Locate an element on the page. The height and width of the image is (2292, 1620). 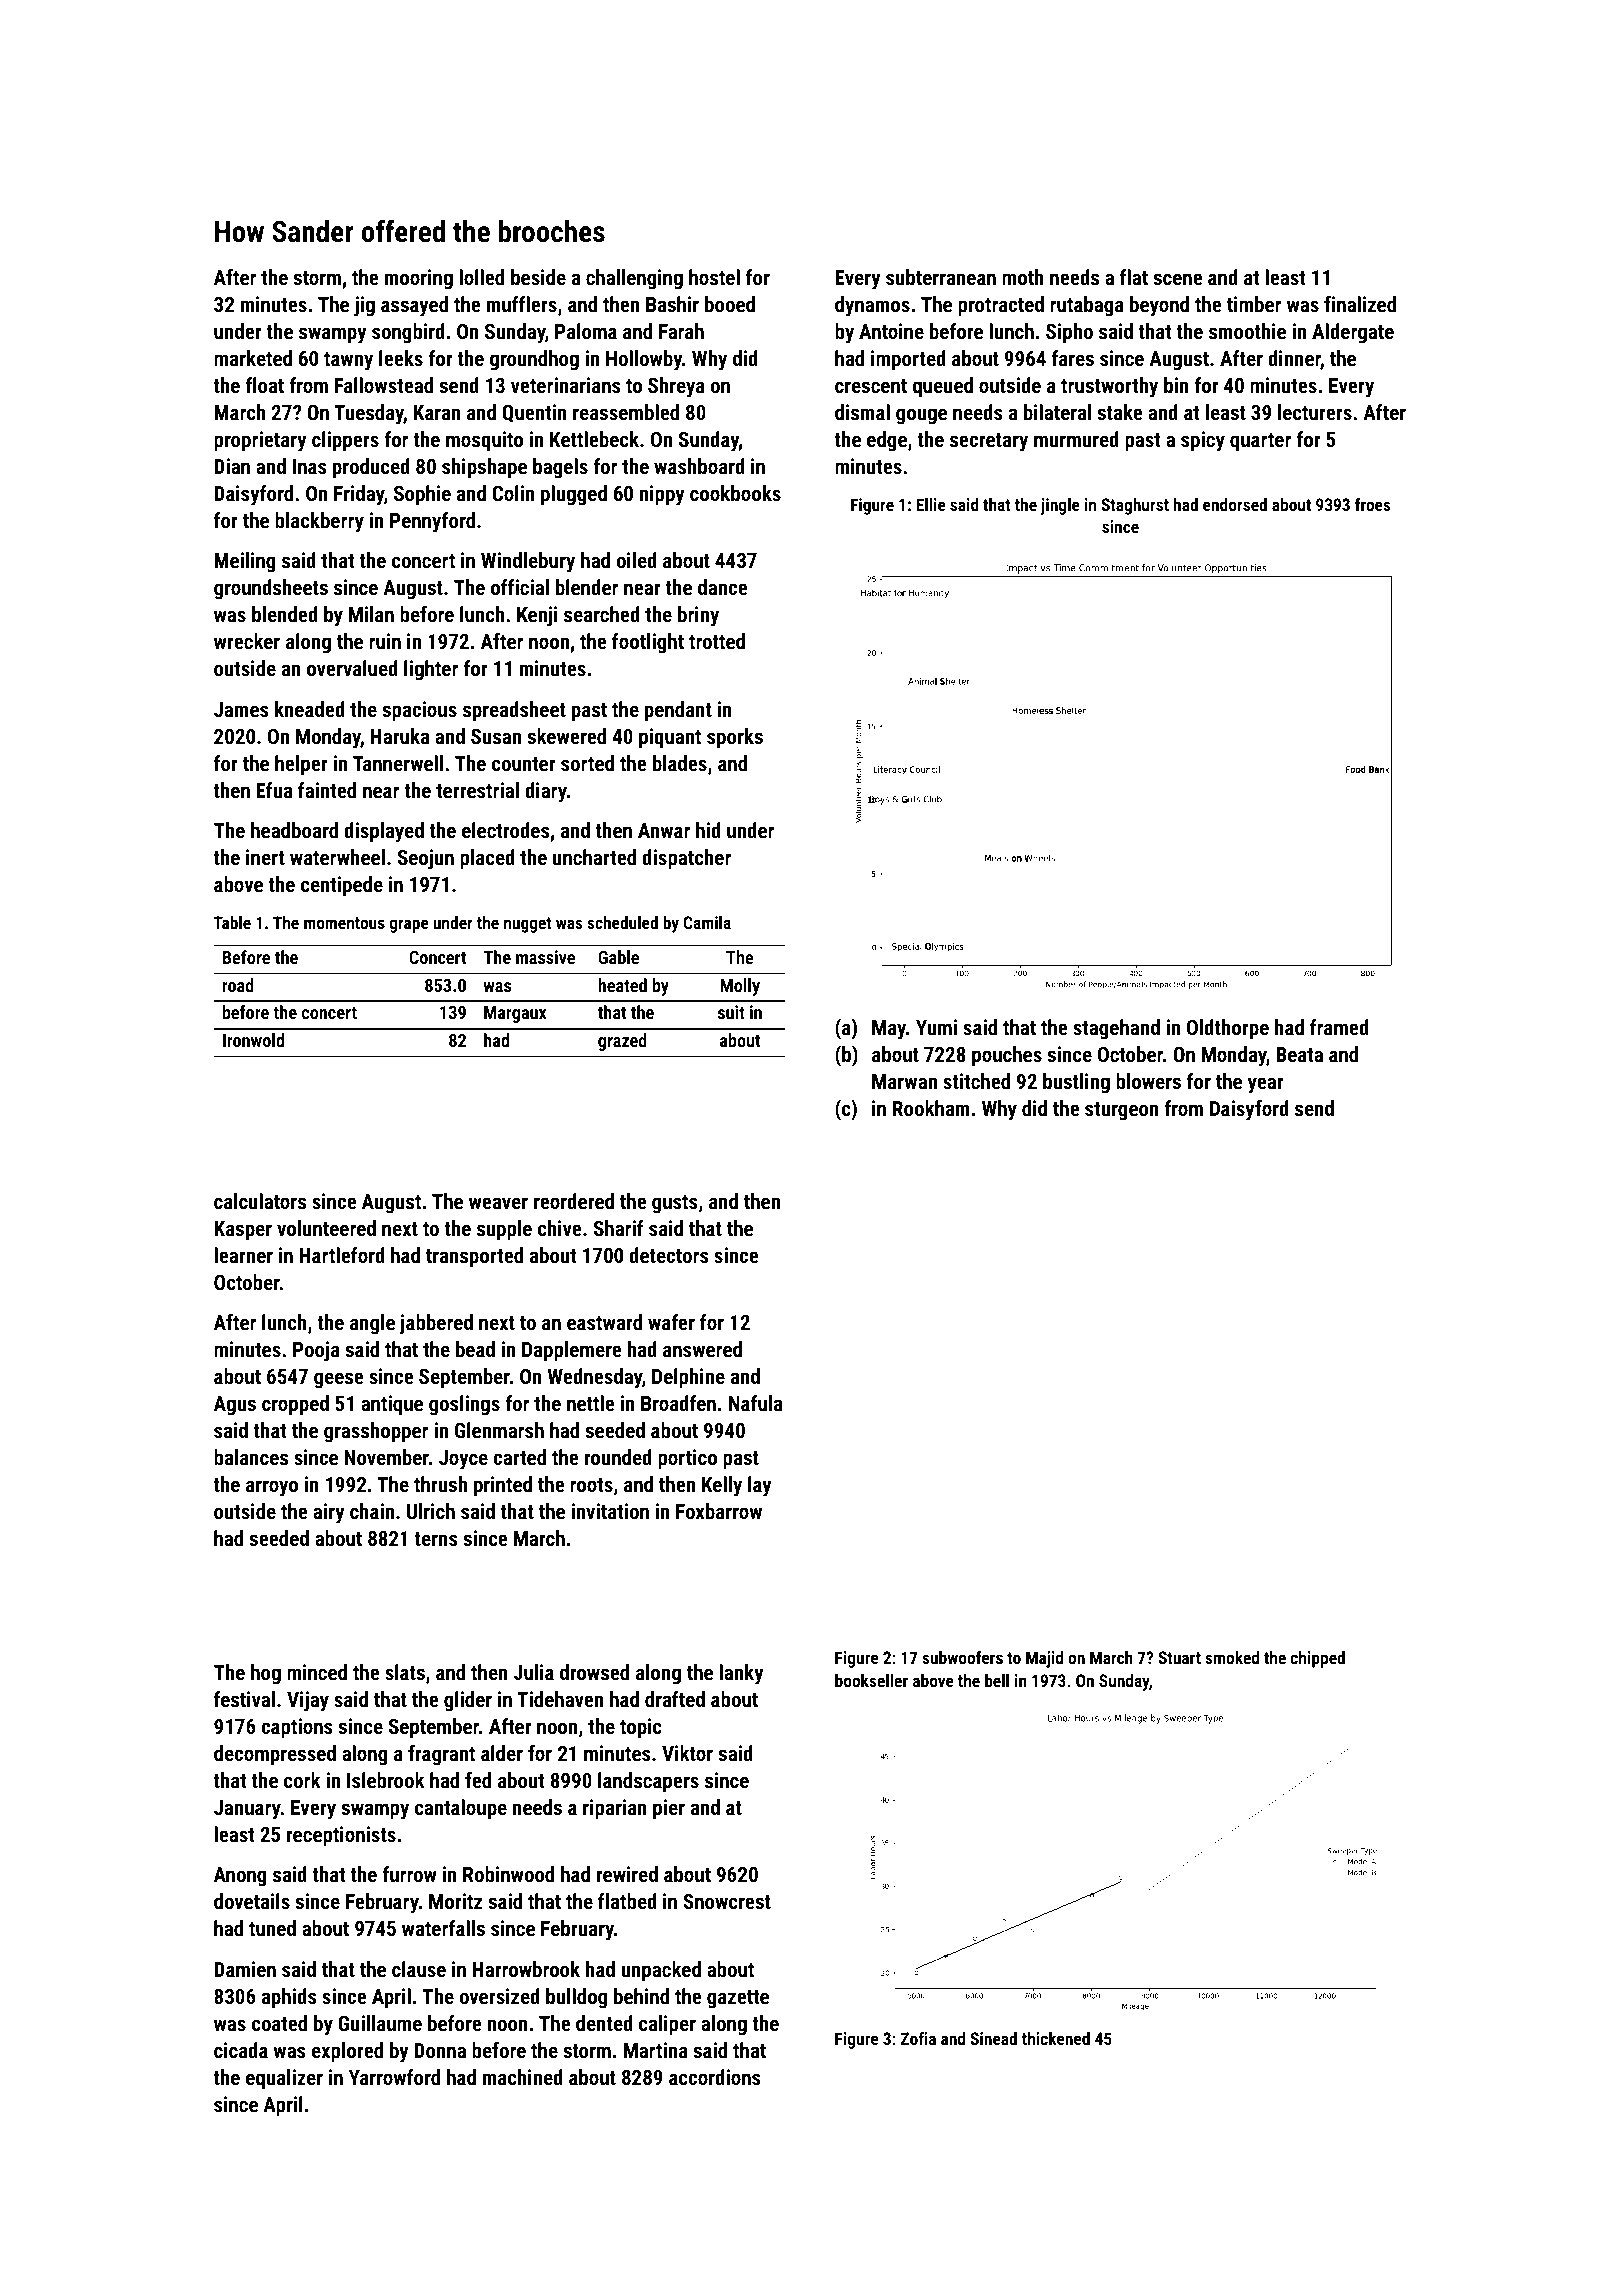
receptionists is located at coordinates (341, 1836).
